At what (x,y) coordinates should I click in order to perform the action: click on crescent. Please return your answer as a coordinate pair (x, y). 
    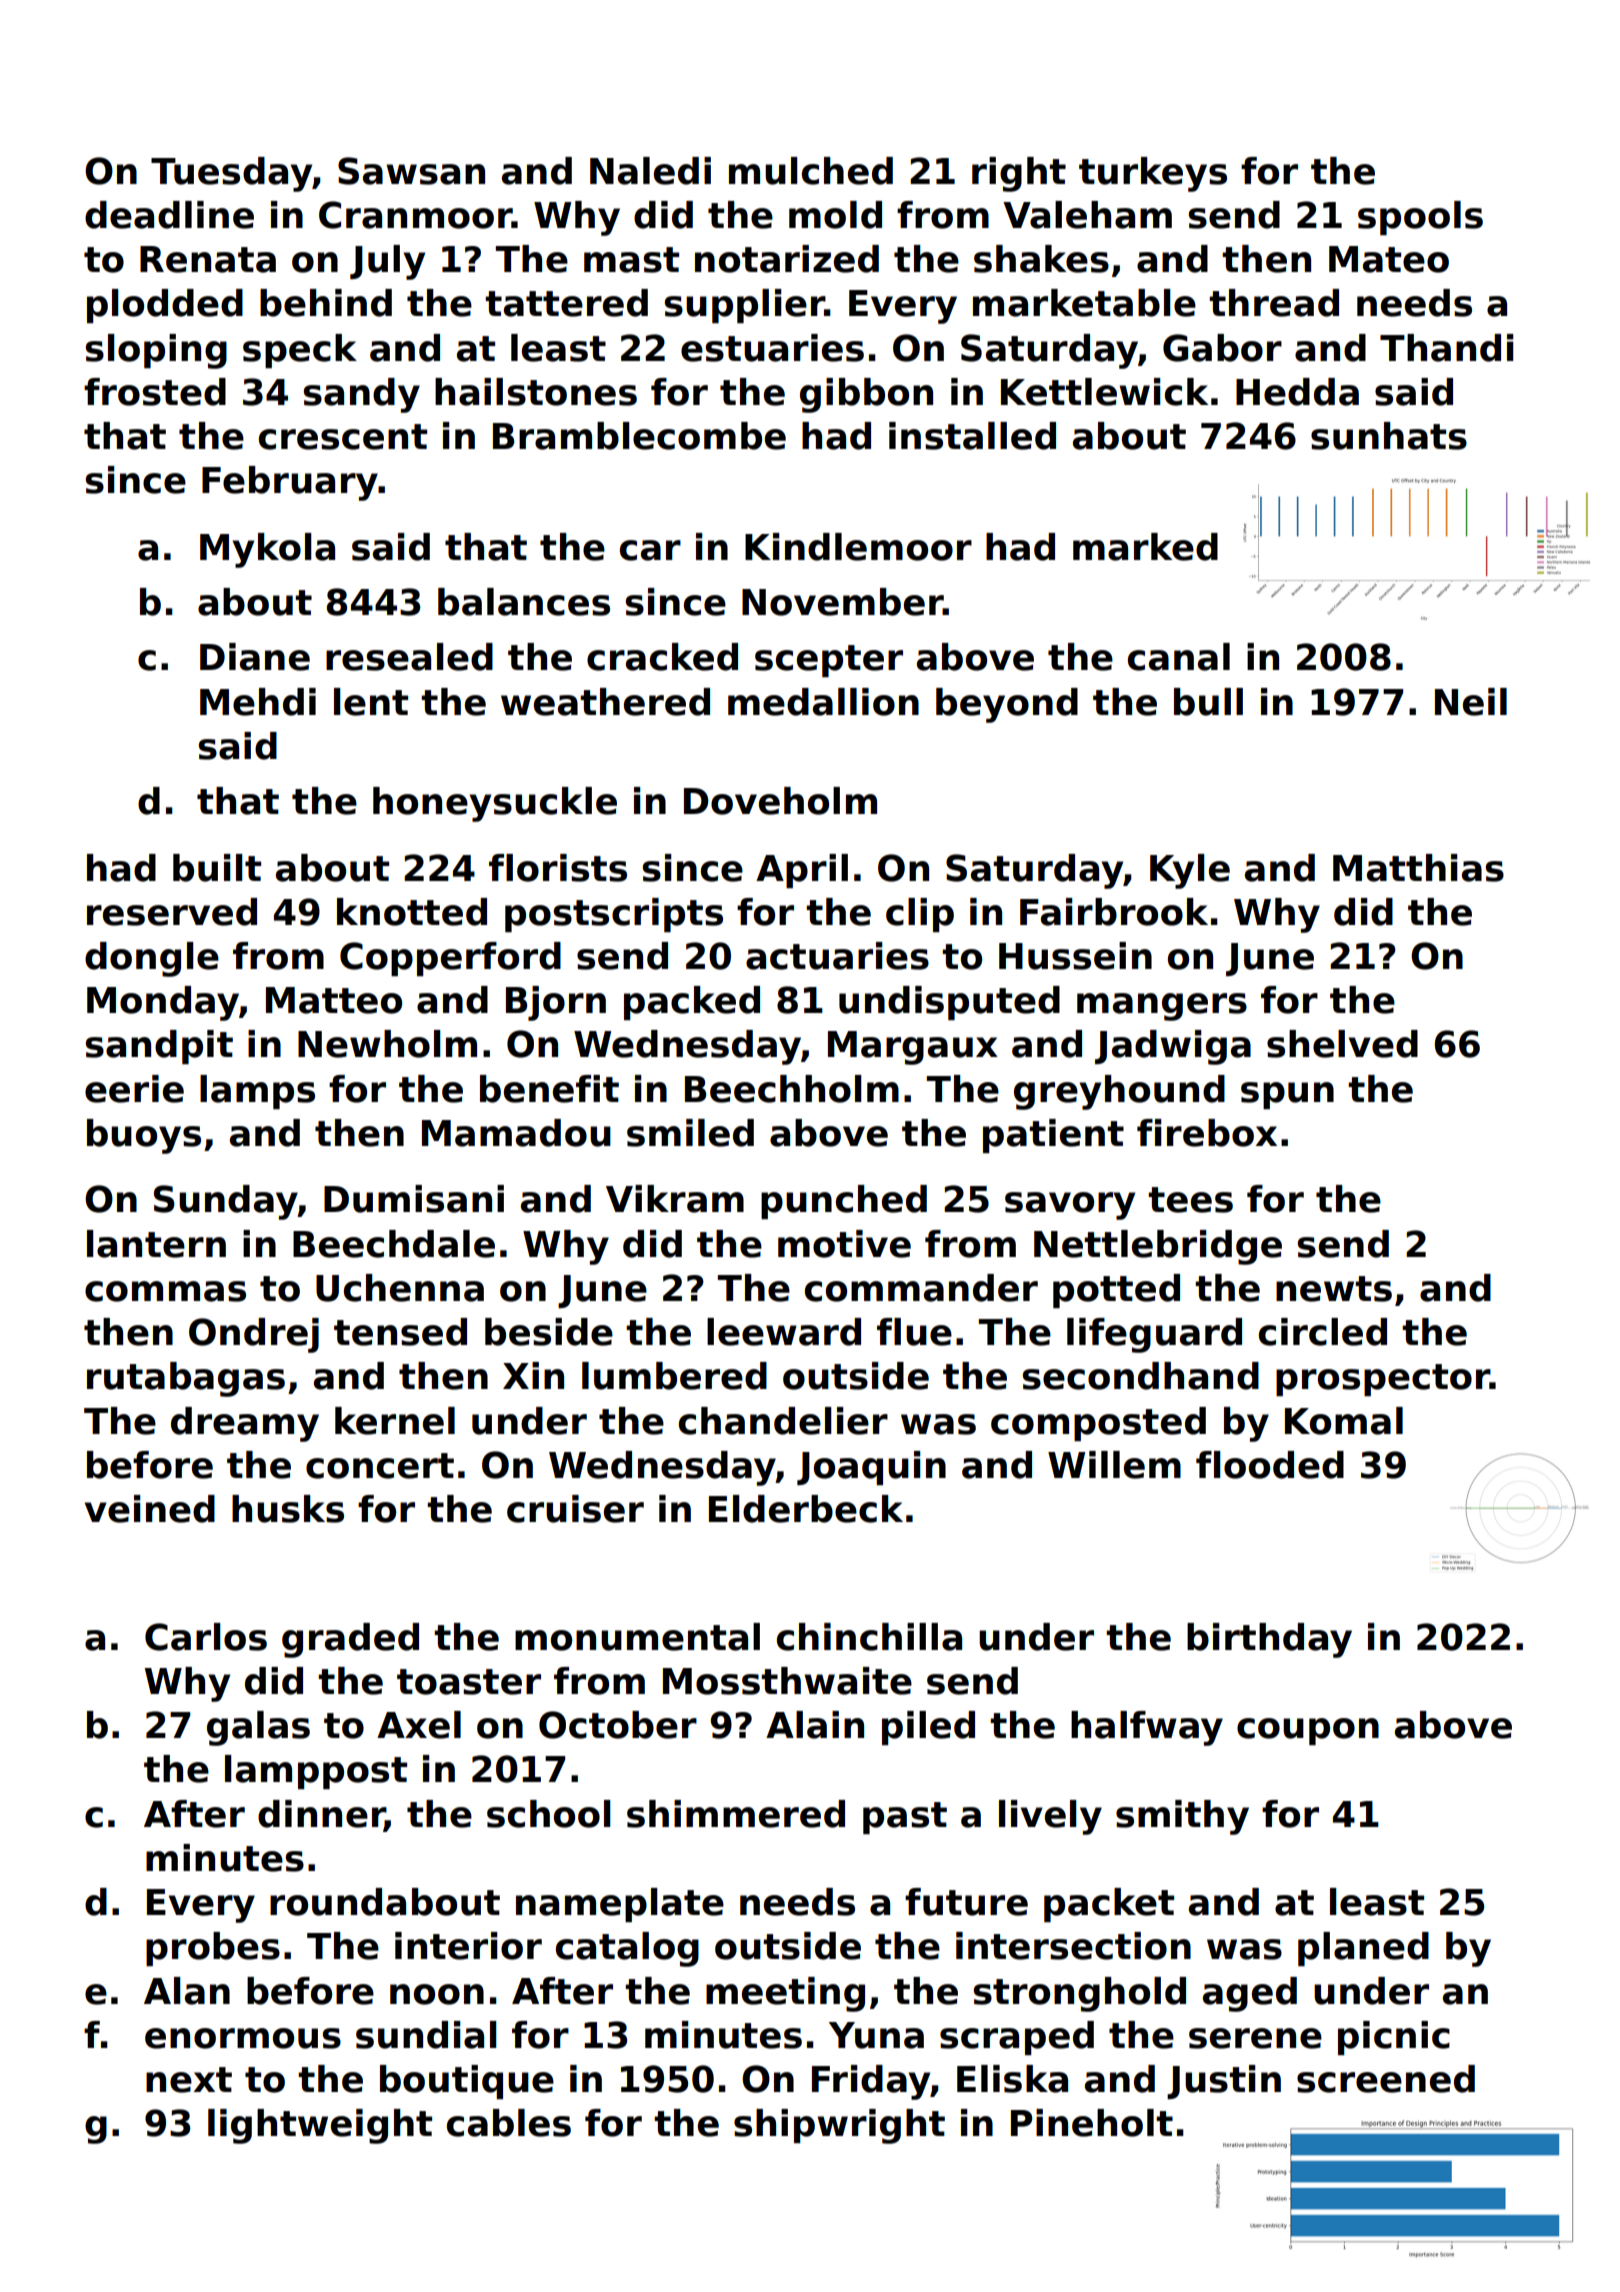
    Looking at the image, I should click on (343, 437).
